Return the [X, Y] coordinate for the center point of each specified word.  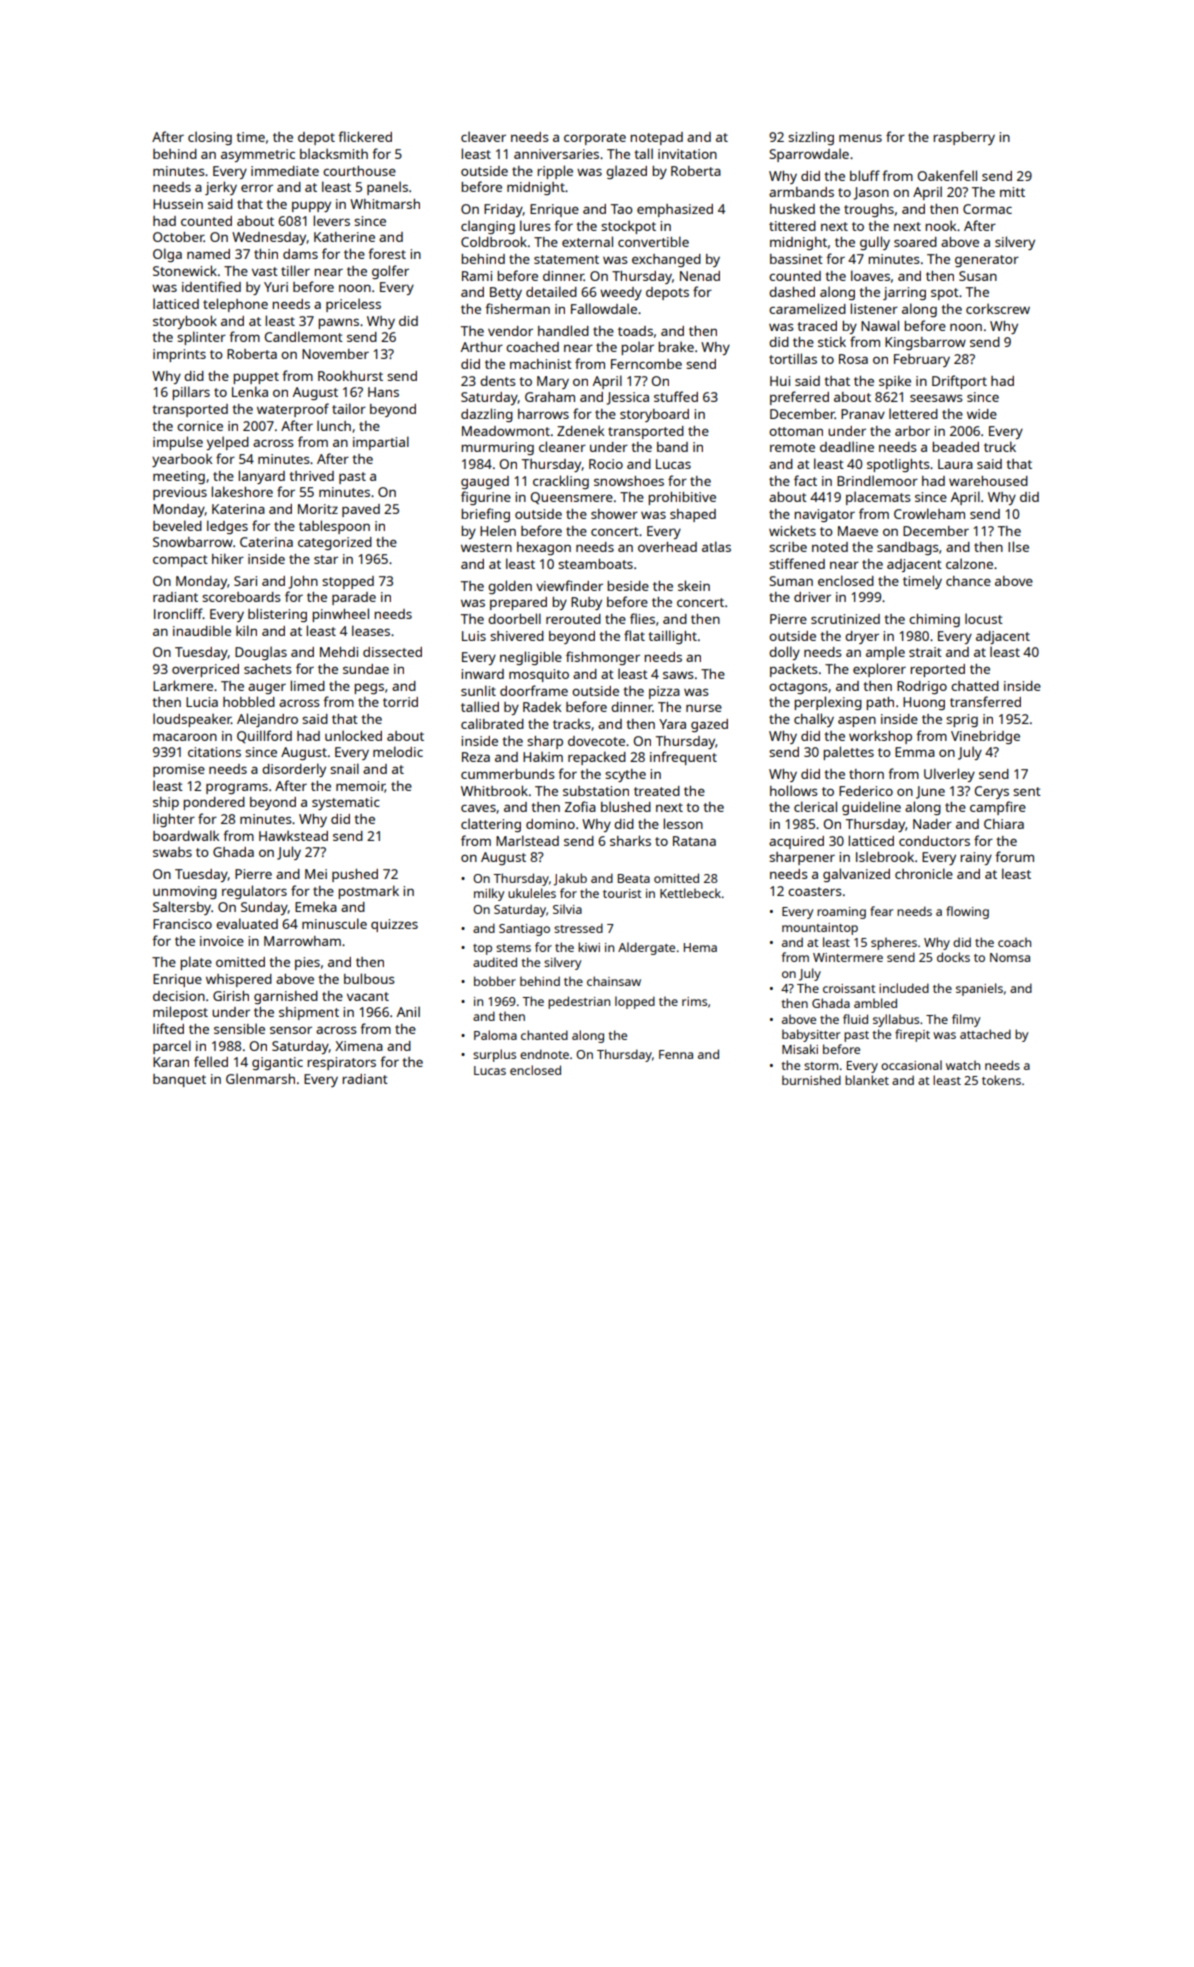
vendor [510, 331]
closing [210, 138]
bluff [865, 175]
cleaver [483, 136]
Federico [866, 791]
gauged [485, 482]
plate [196, 963]
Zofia [580, 806]
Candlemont [304, 336]
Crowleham [929, 513]
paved [361, 510]
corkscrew [998, 308]
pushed [355, 875]
